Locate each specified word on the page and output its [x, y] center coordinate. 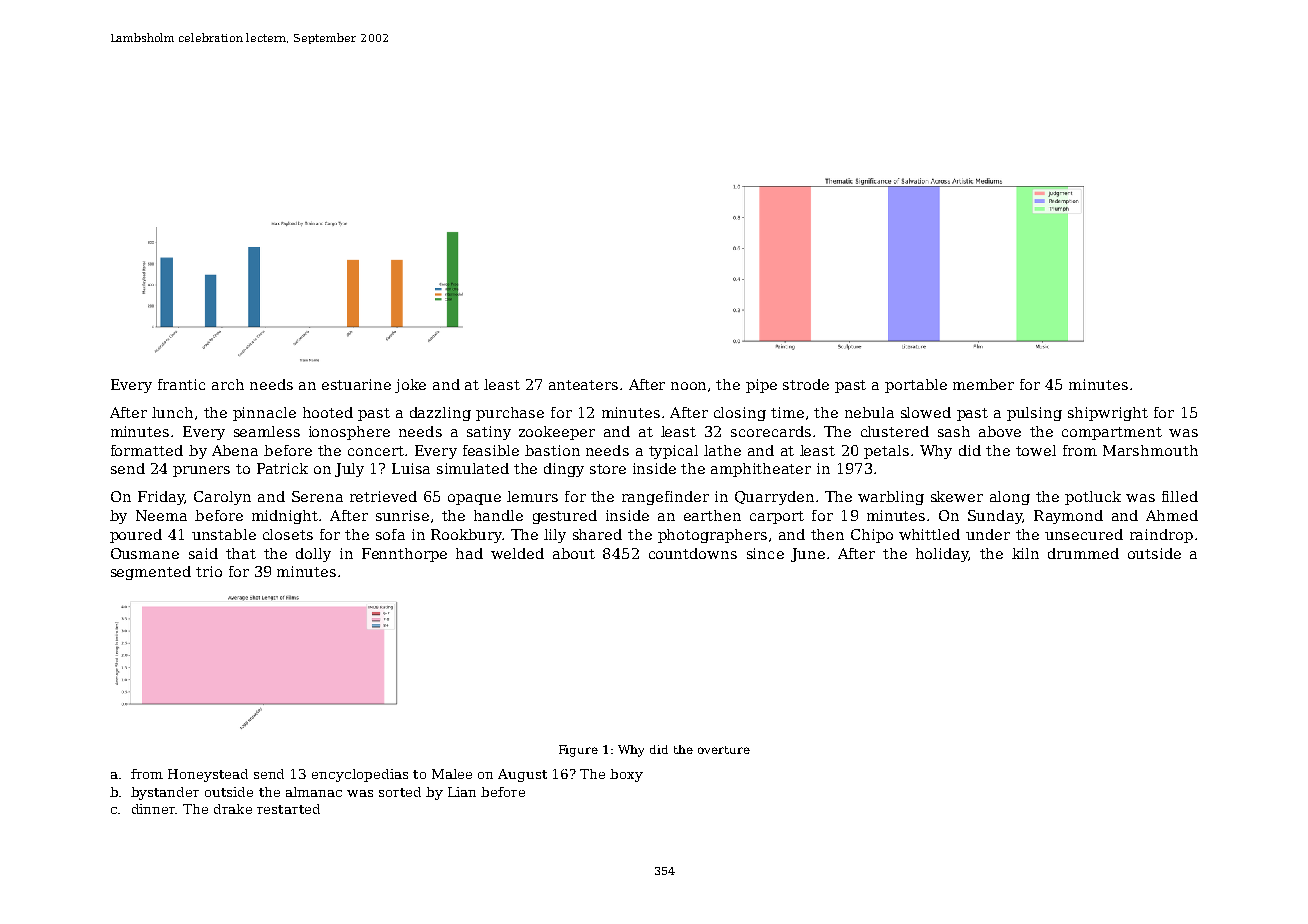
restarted [288, 809]
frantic [181, 384]
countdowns [693, 553]
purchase [510, 414]
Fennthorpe [404, 555]
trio [209, 571]
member [983, 384]
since [765, 553]
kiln [1025, 553]
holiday [942, 555]
